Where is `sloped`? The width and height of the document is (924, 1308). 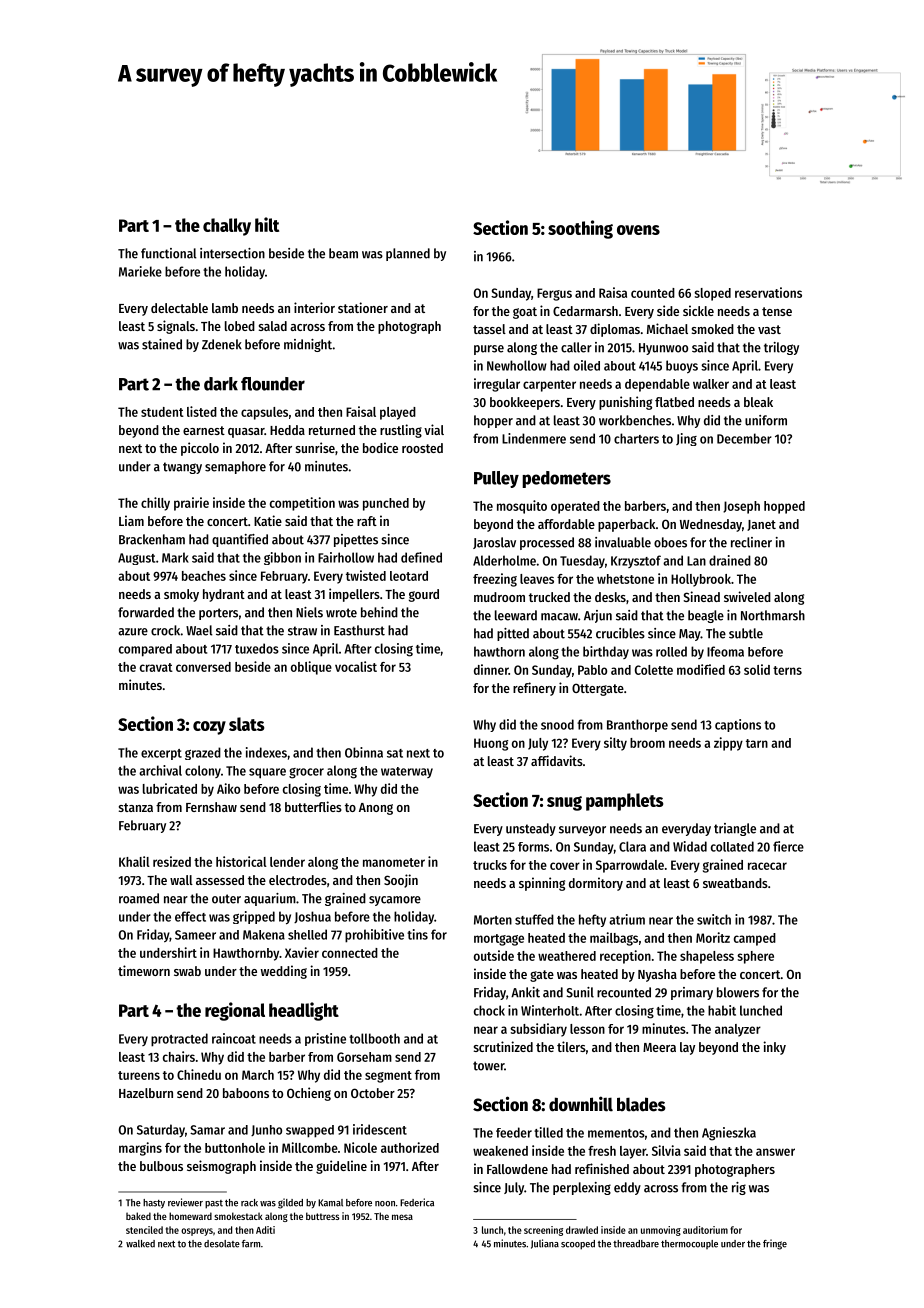
sloped is located at coordinates (712, 294).
